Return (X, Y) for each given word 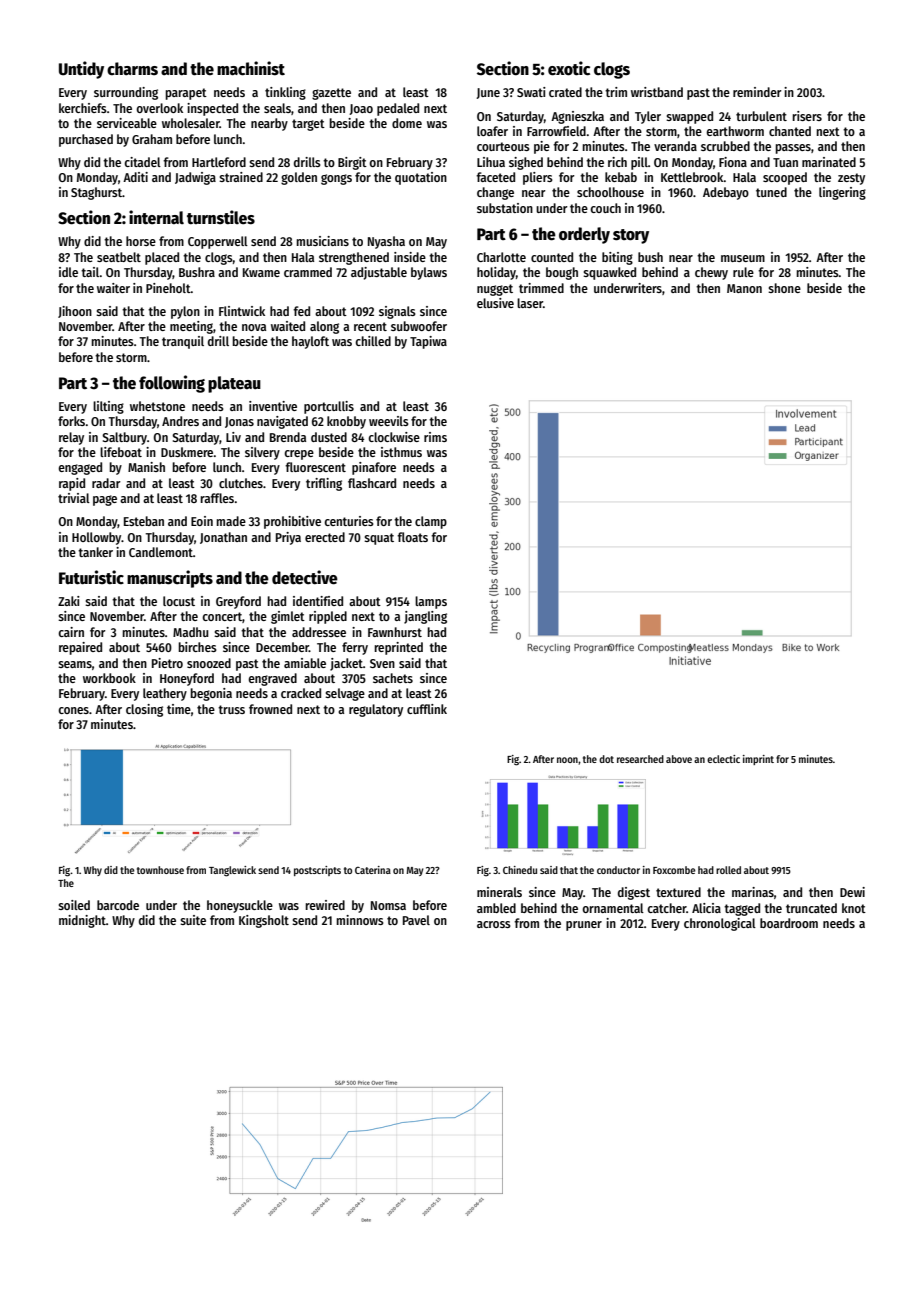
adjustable (379, 273)
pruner (584, 926)
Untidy (81, 70)
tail (90, 272)
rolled (728, 870)
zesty (851, 179)
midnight (82, 921)
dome (407, 123)
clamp (431, 522)
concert (222, 616)
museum (743, 258)
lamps (431, 602)
